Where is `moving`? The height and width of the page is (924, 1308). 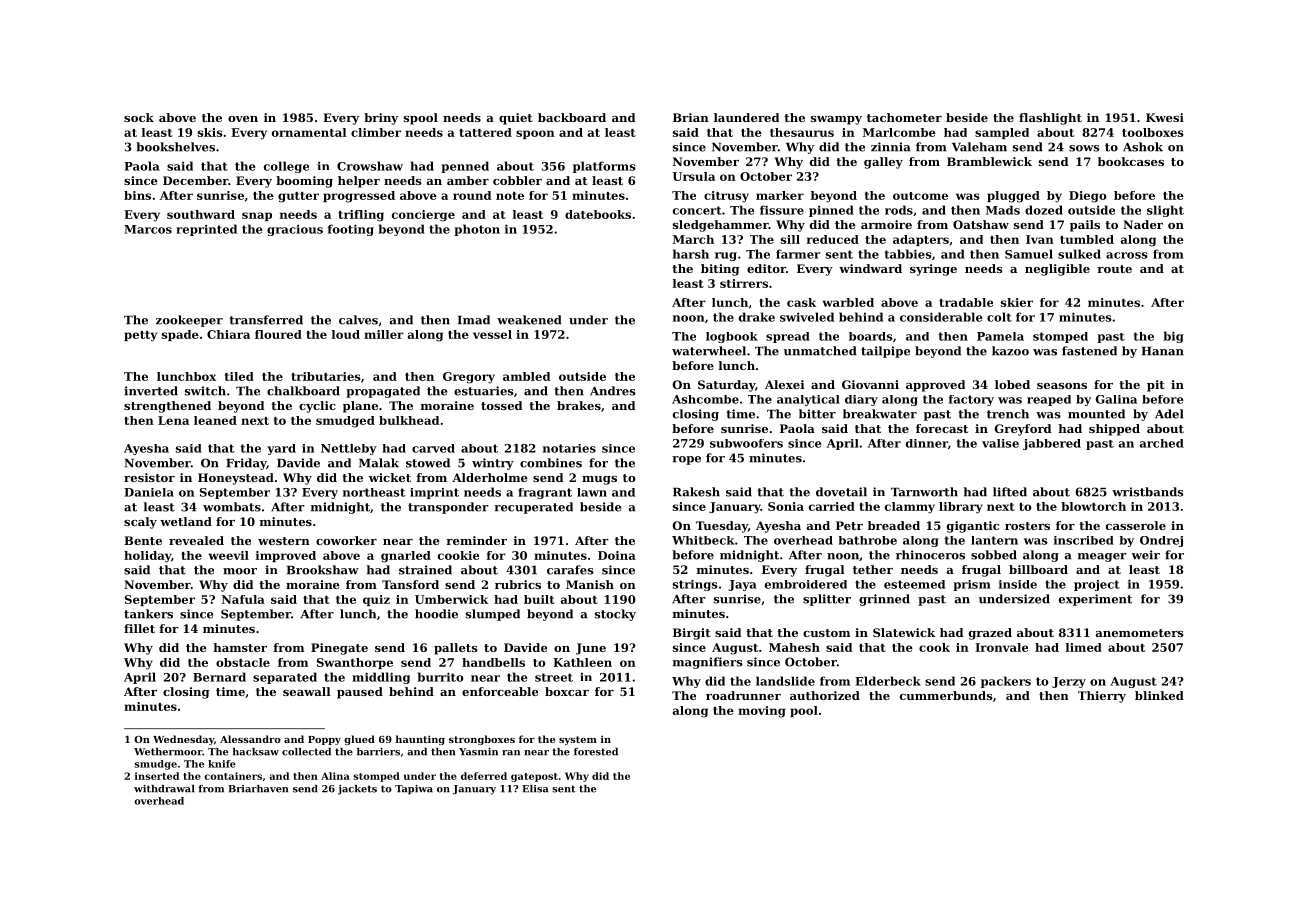 moving is located at coordinates (761, 712).
